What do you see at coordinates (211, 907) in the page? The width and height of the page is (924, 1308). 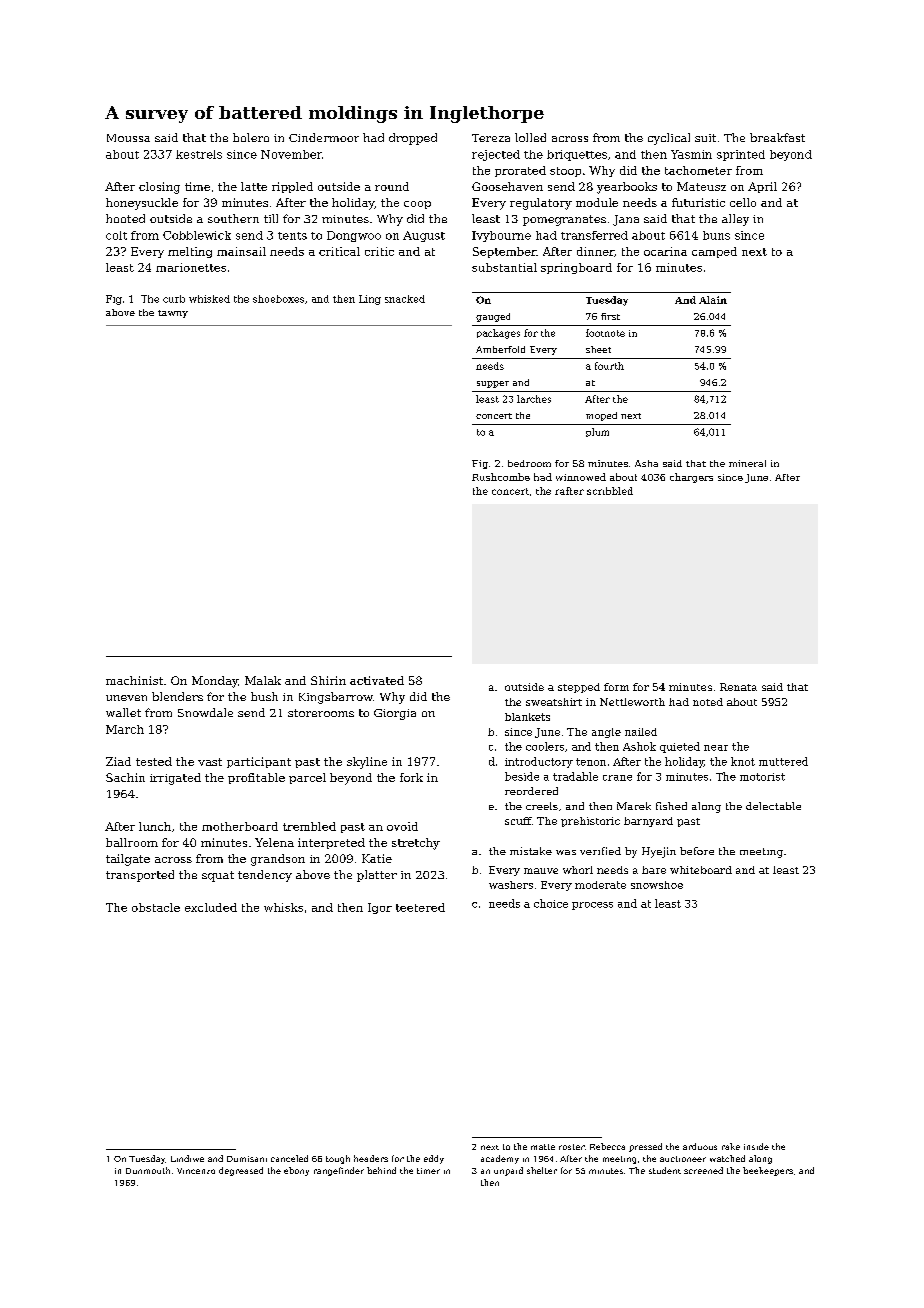 I see `excluded` at bounding box center [211, 907].
